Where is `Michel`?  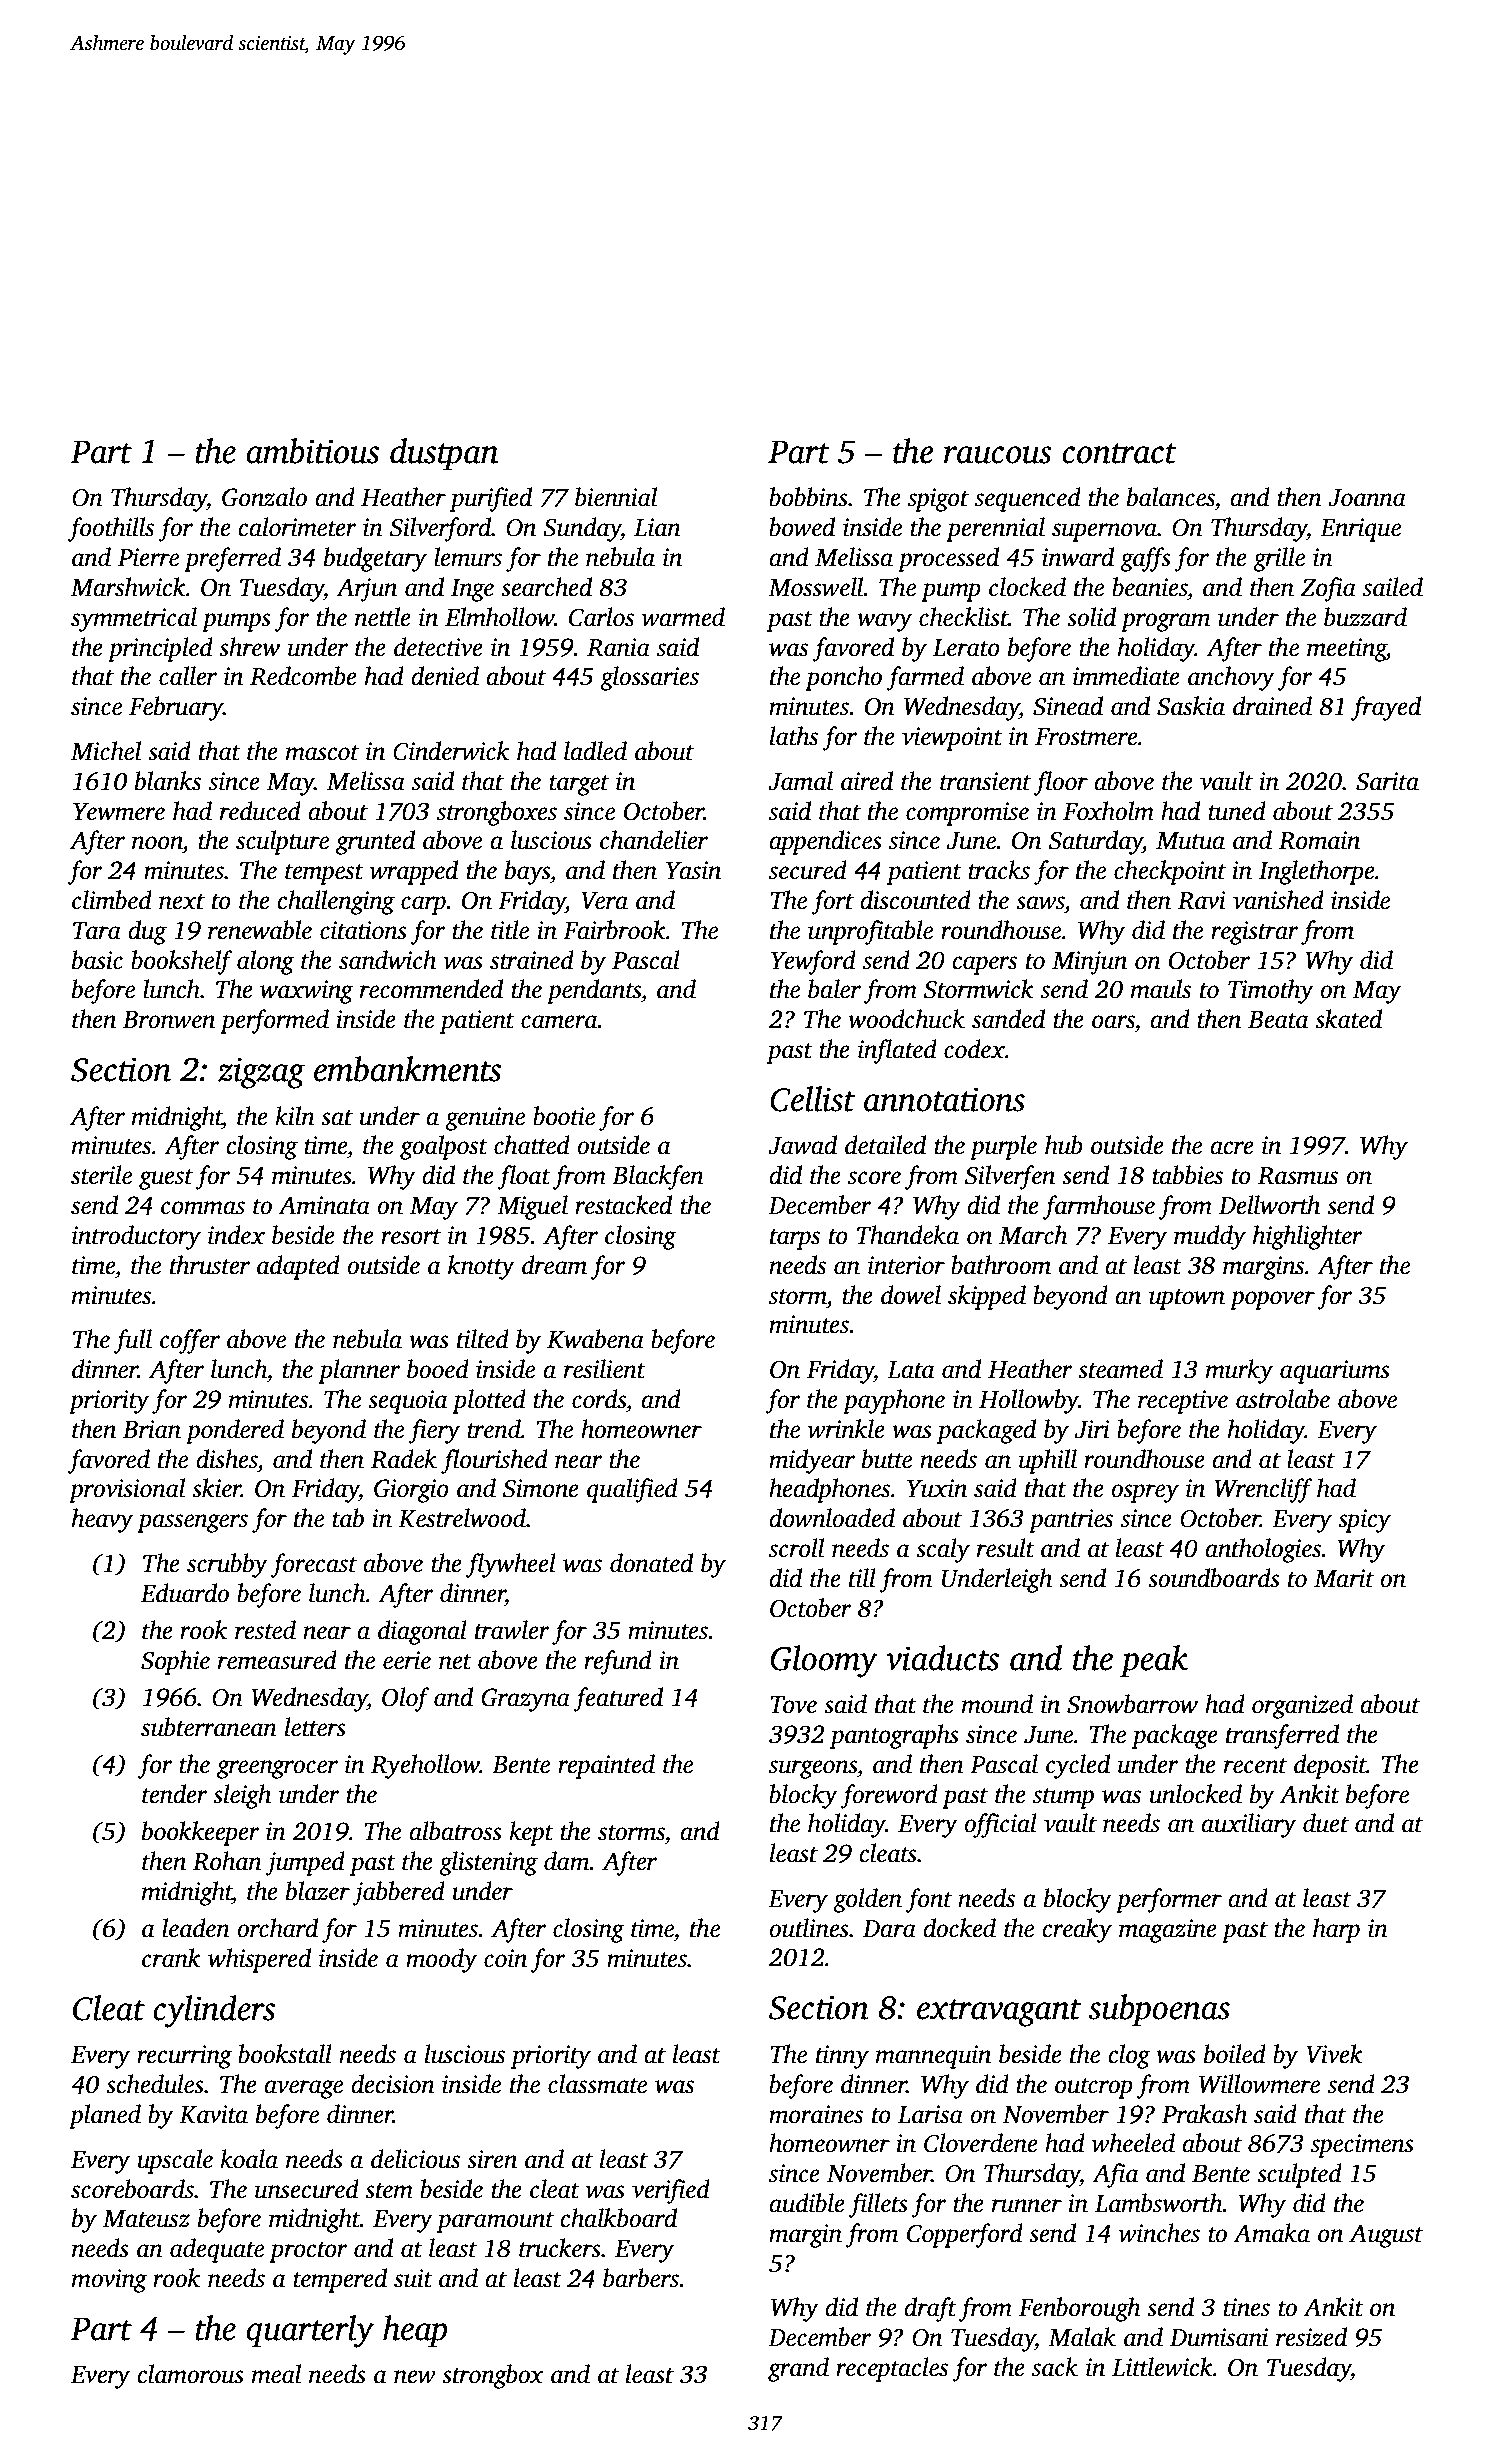
Michel is located at coordinates (106, 751).
